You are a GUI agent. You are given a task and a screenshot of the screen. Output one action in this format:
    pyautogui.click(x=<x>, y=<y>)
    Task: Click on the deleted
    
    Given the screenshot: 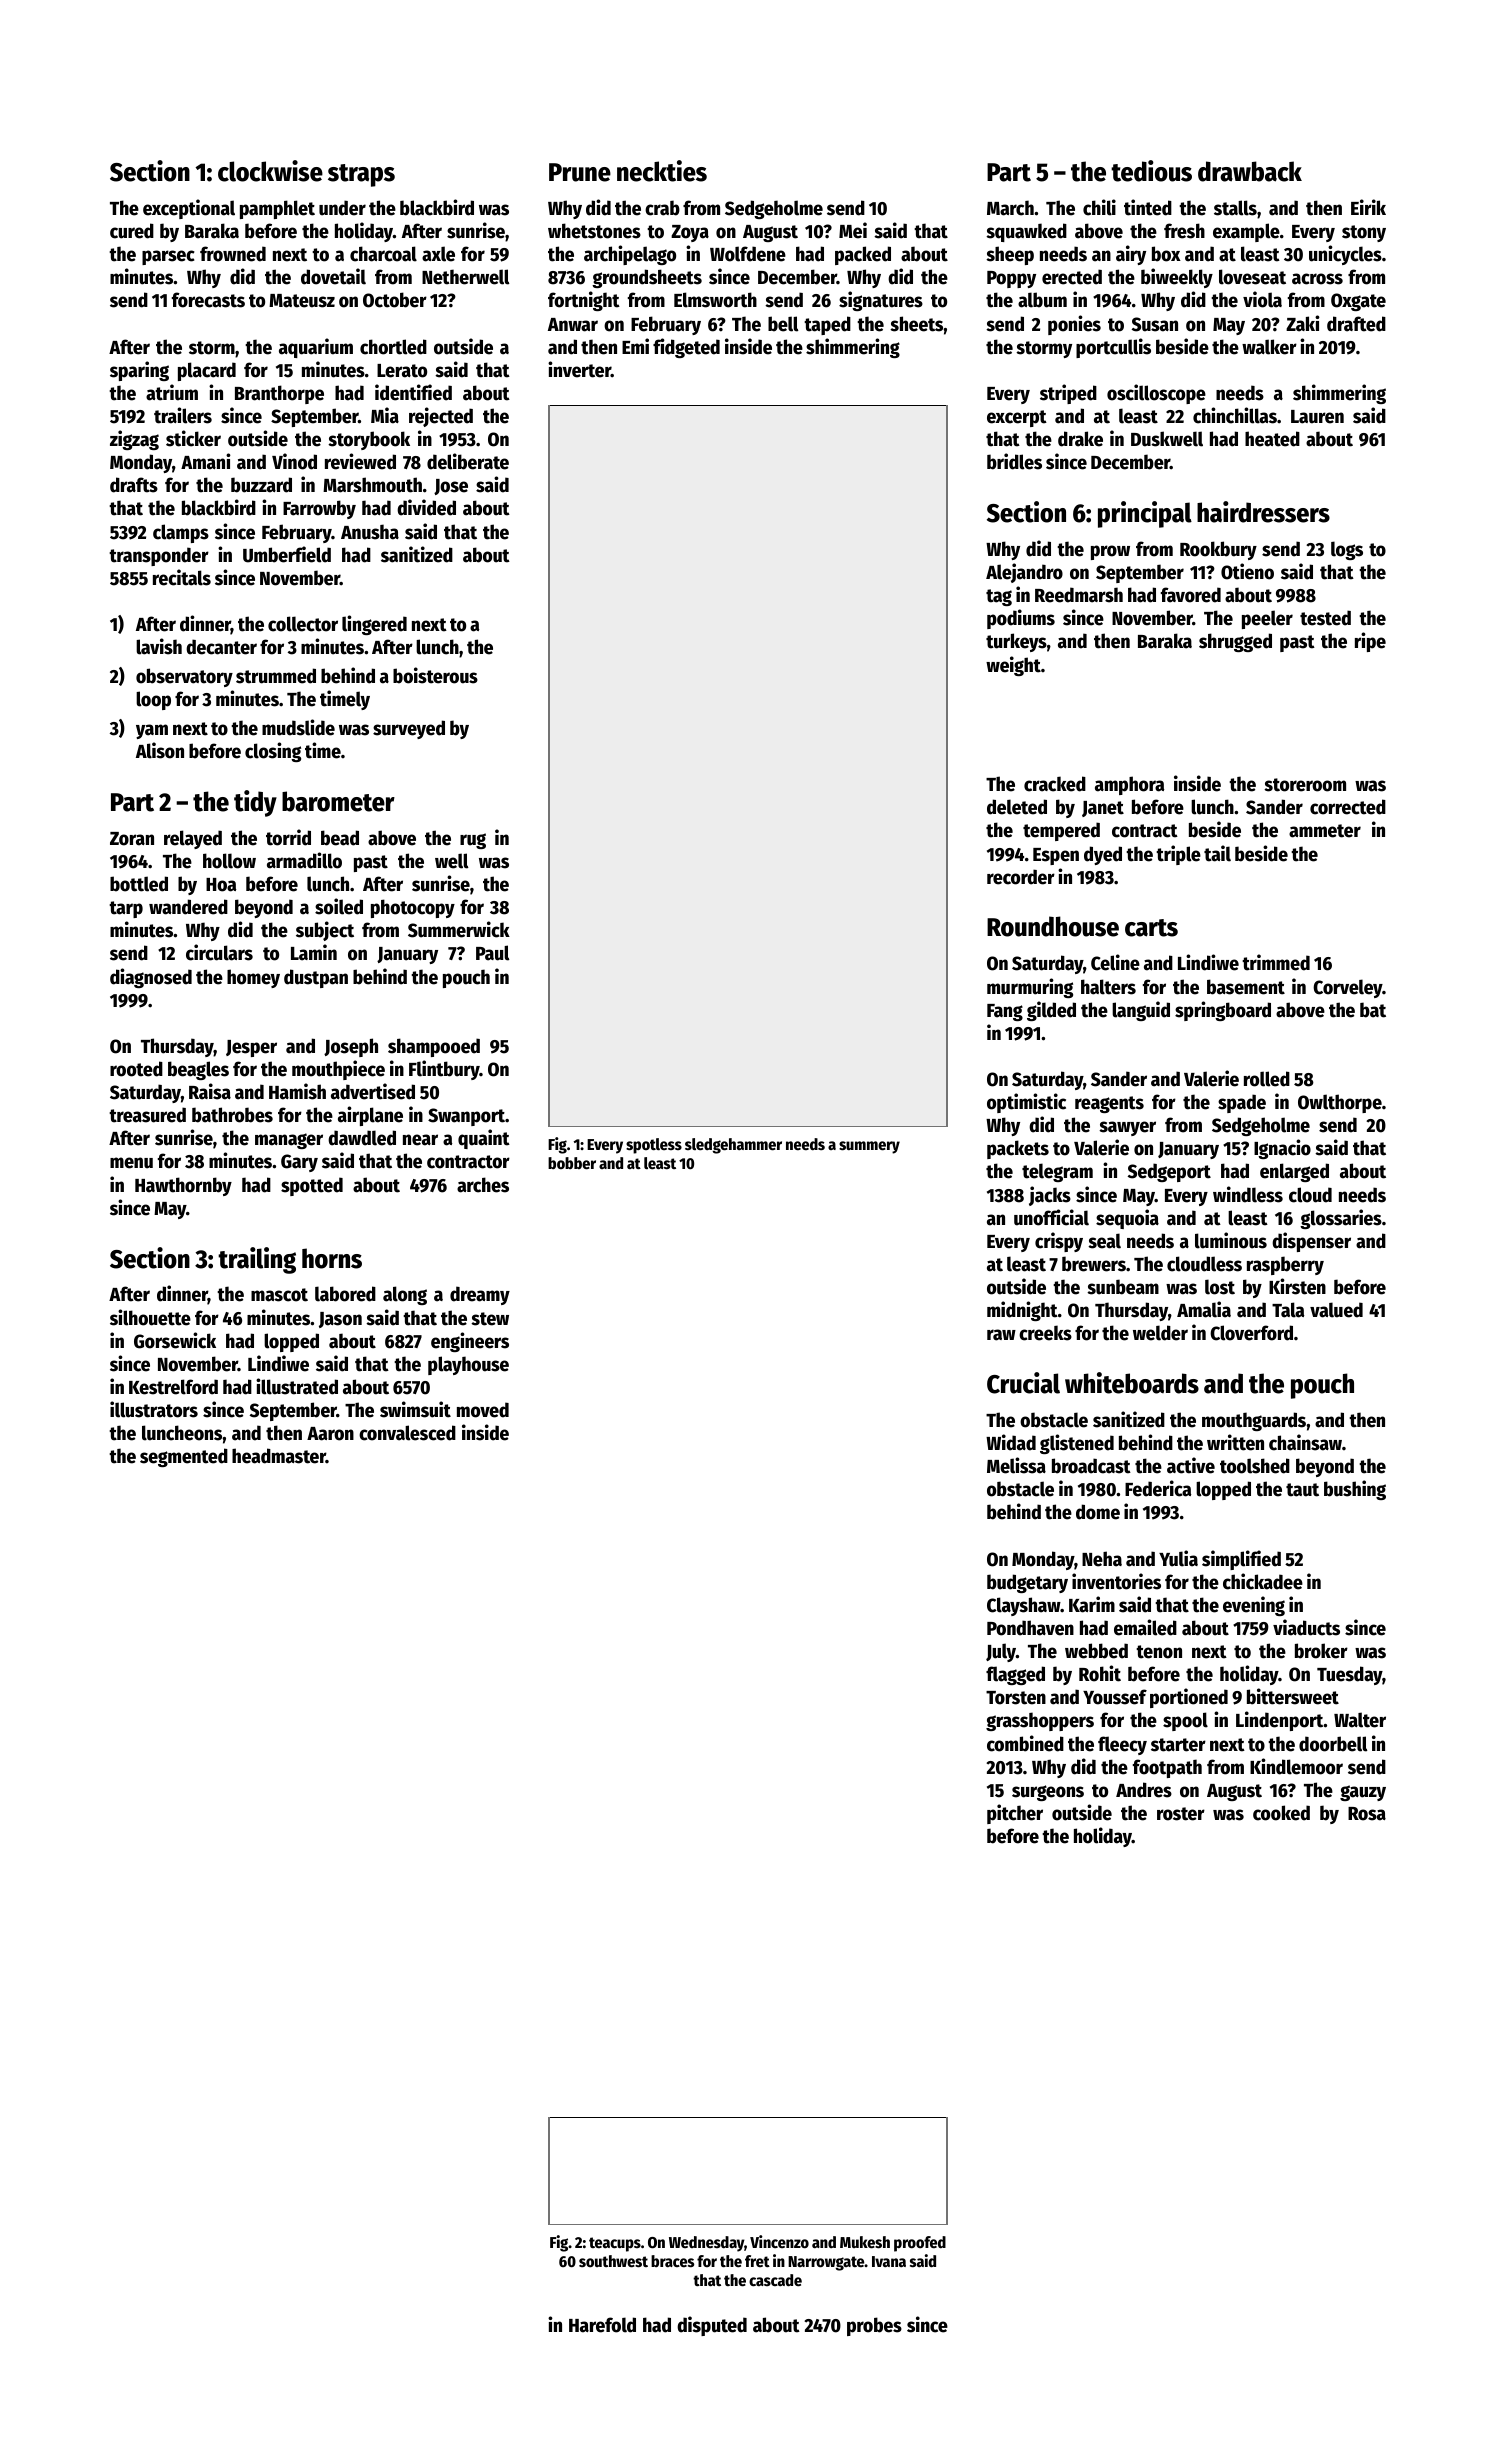 What is the action you would take?
    pyautogui.click(x=1017, y=807)
